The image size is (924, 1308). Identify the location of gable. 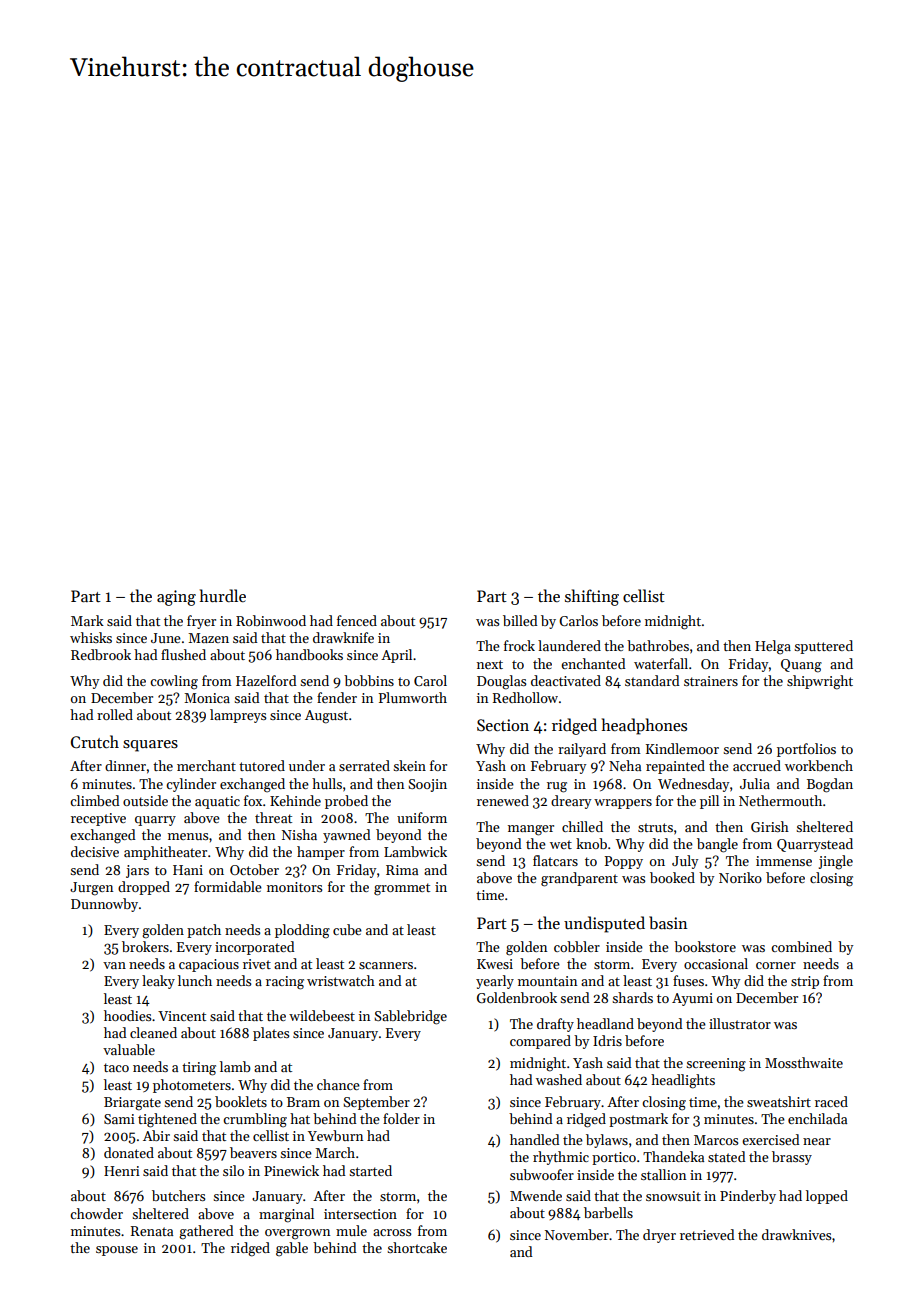
(292, 1249).
